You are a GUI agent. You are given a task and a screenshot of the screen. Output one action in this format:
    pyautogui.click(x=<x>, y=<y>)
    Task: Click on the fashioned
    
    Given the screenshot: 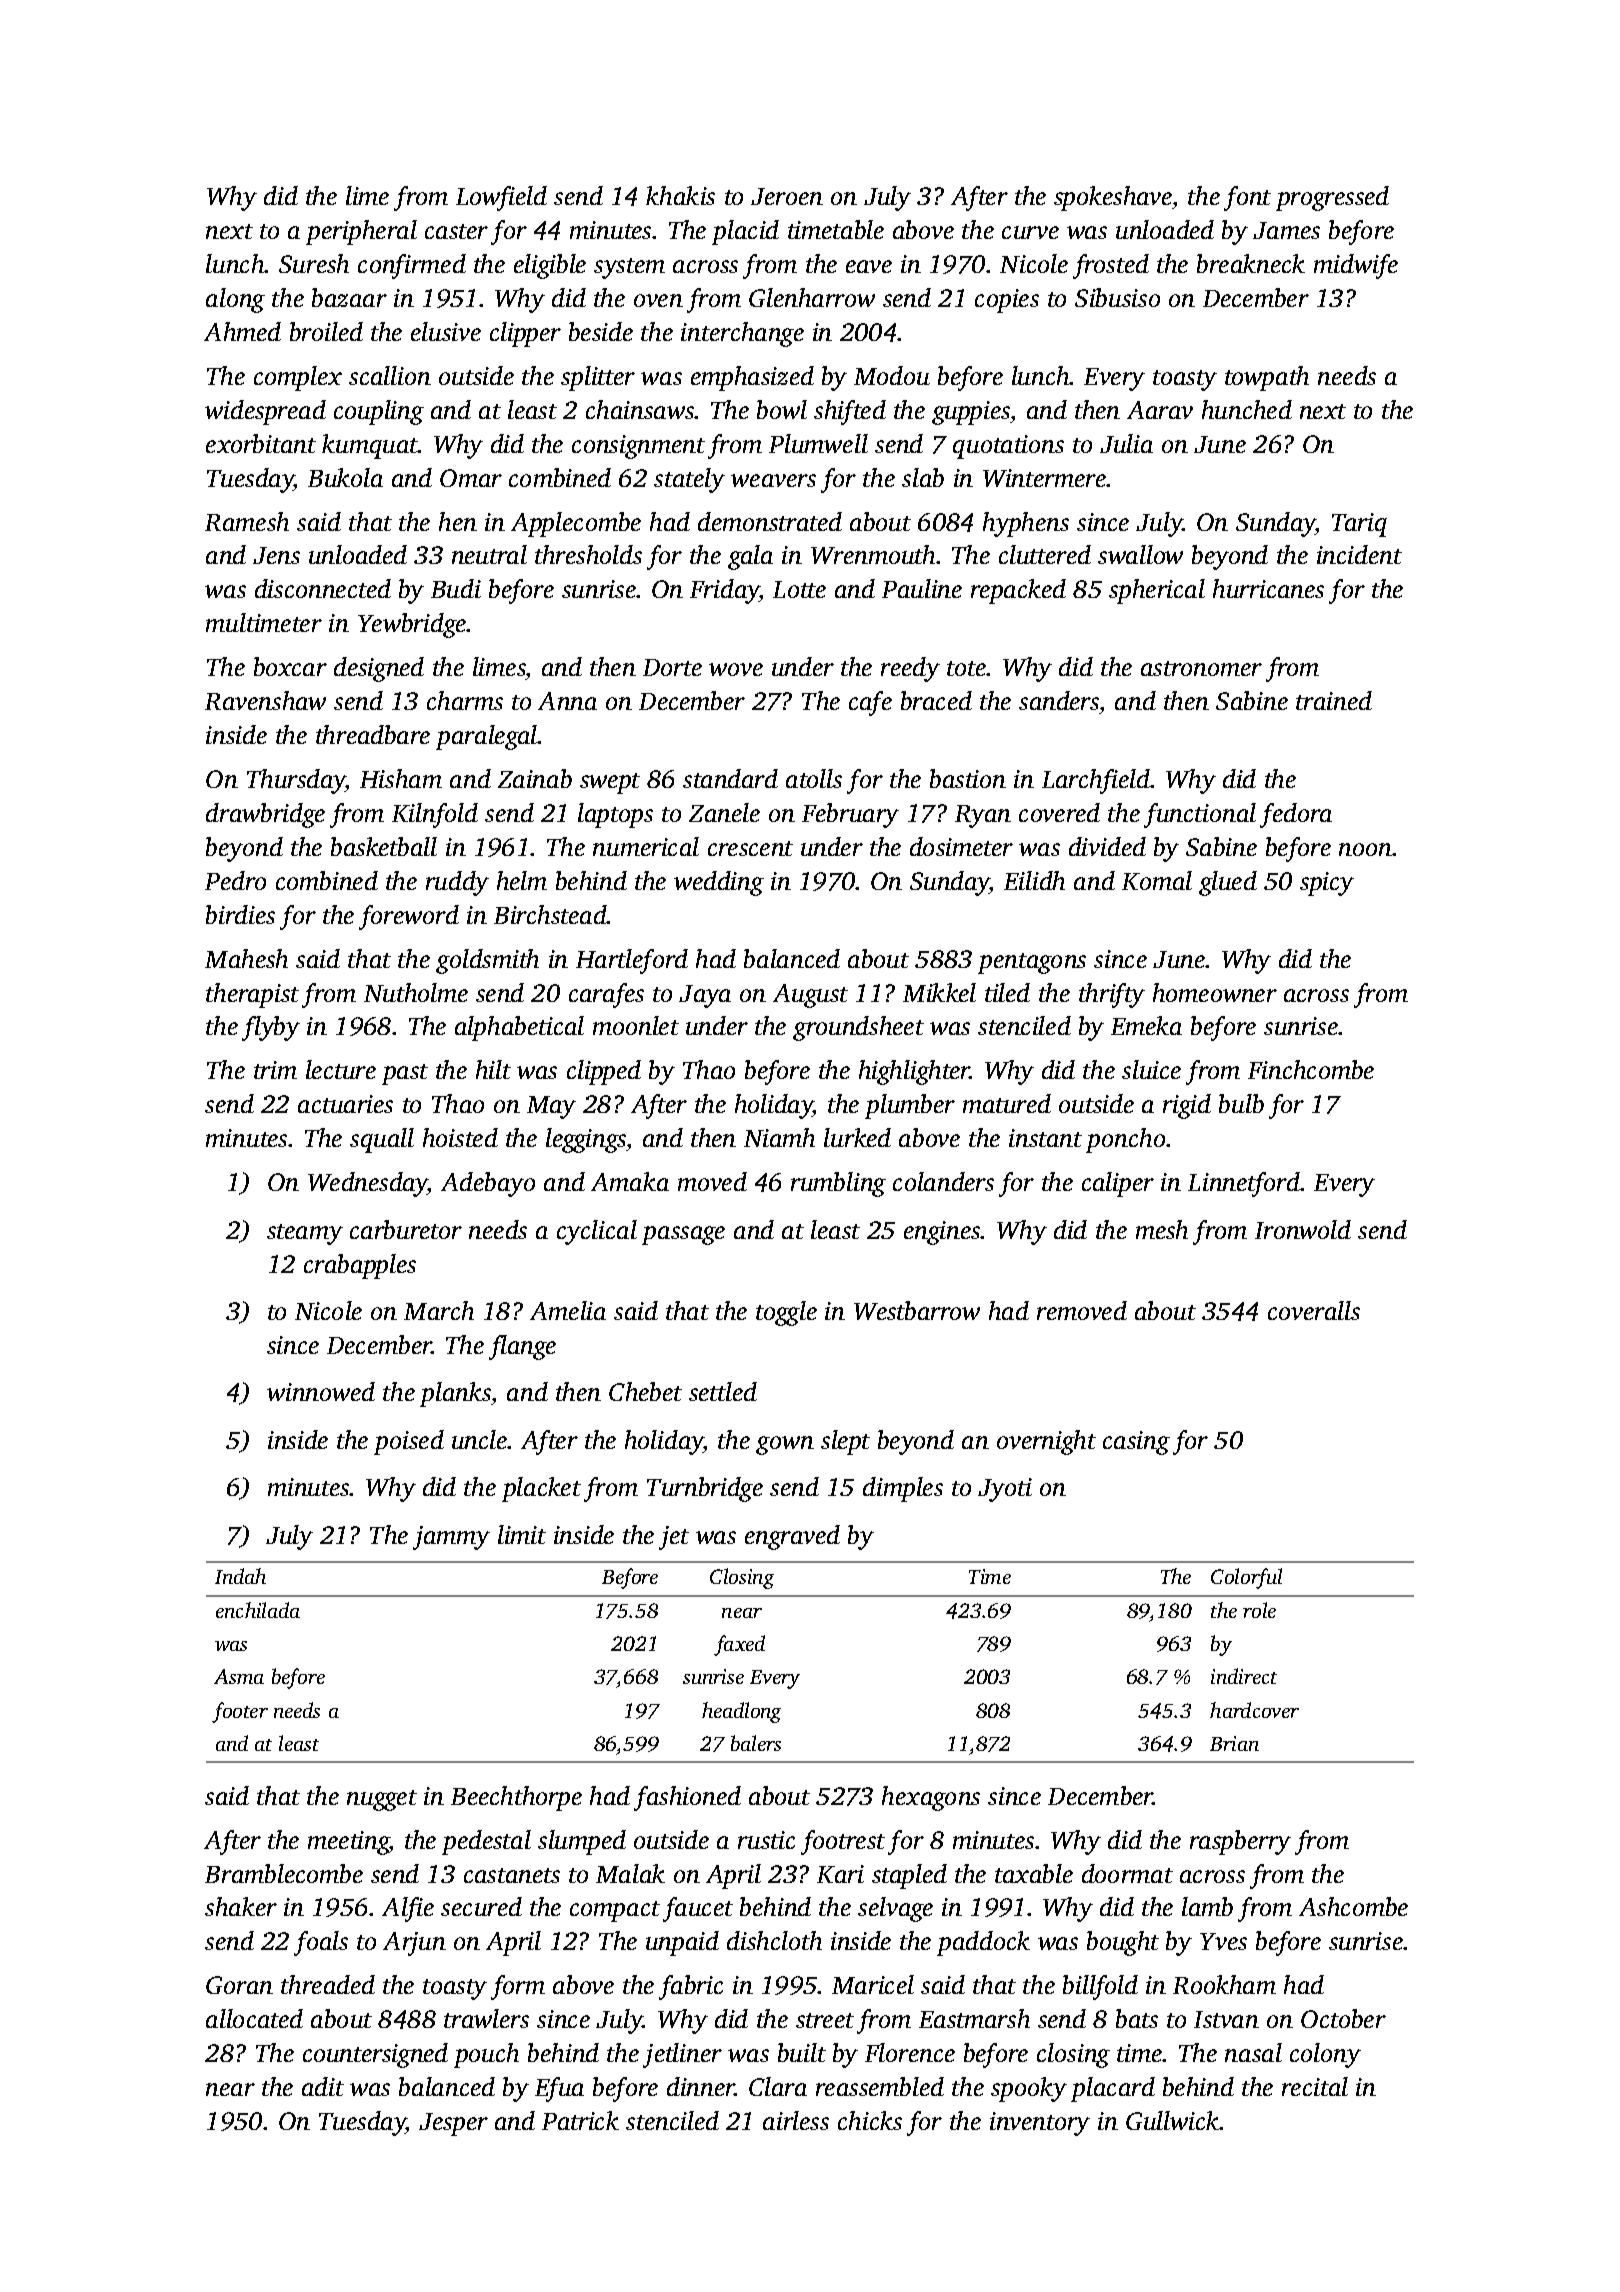 What is the action you would take?
    pyautogui.click(x=687, y=1798)
